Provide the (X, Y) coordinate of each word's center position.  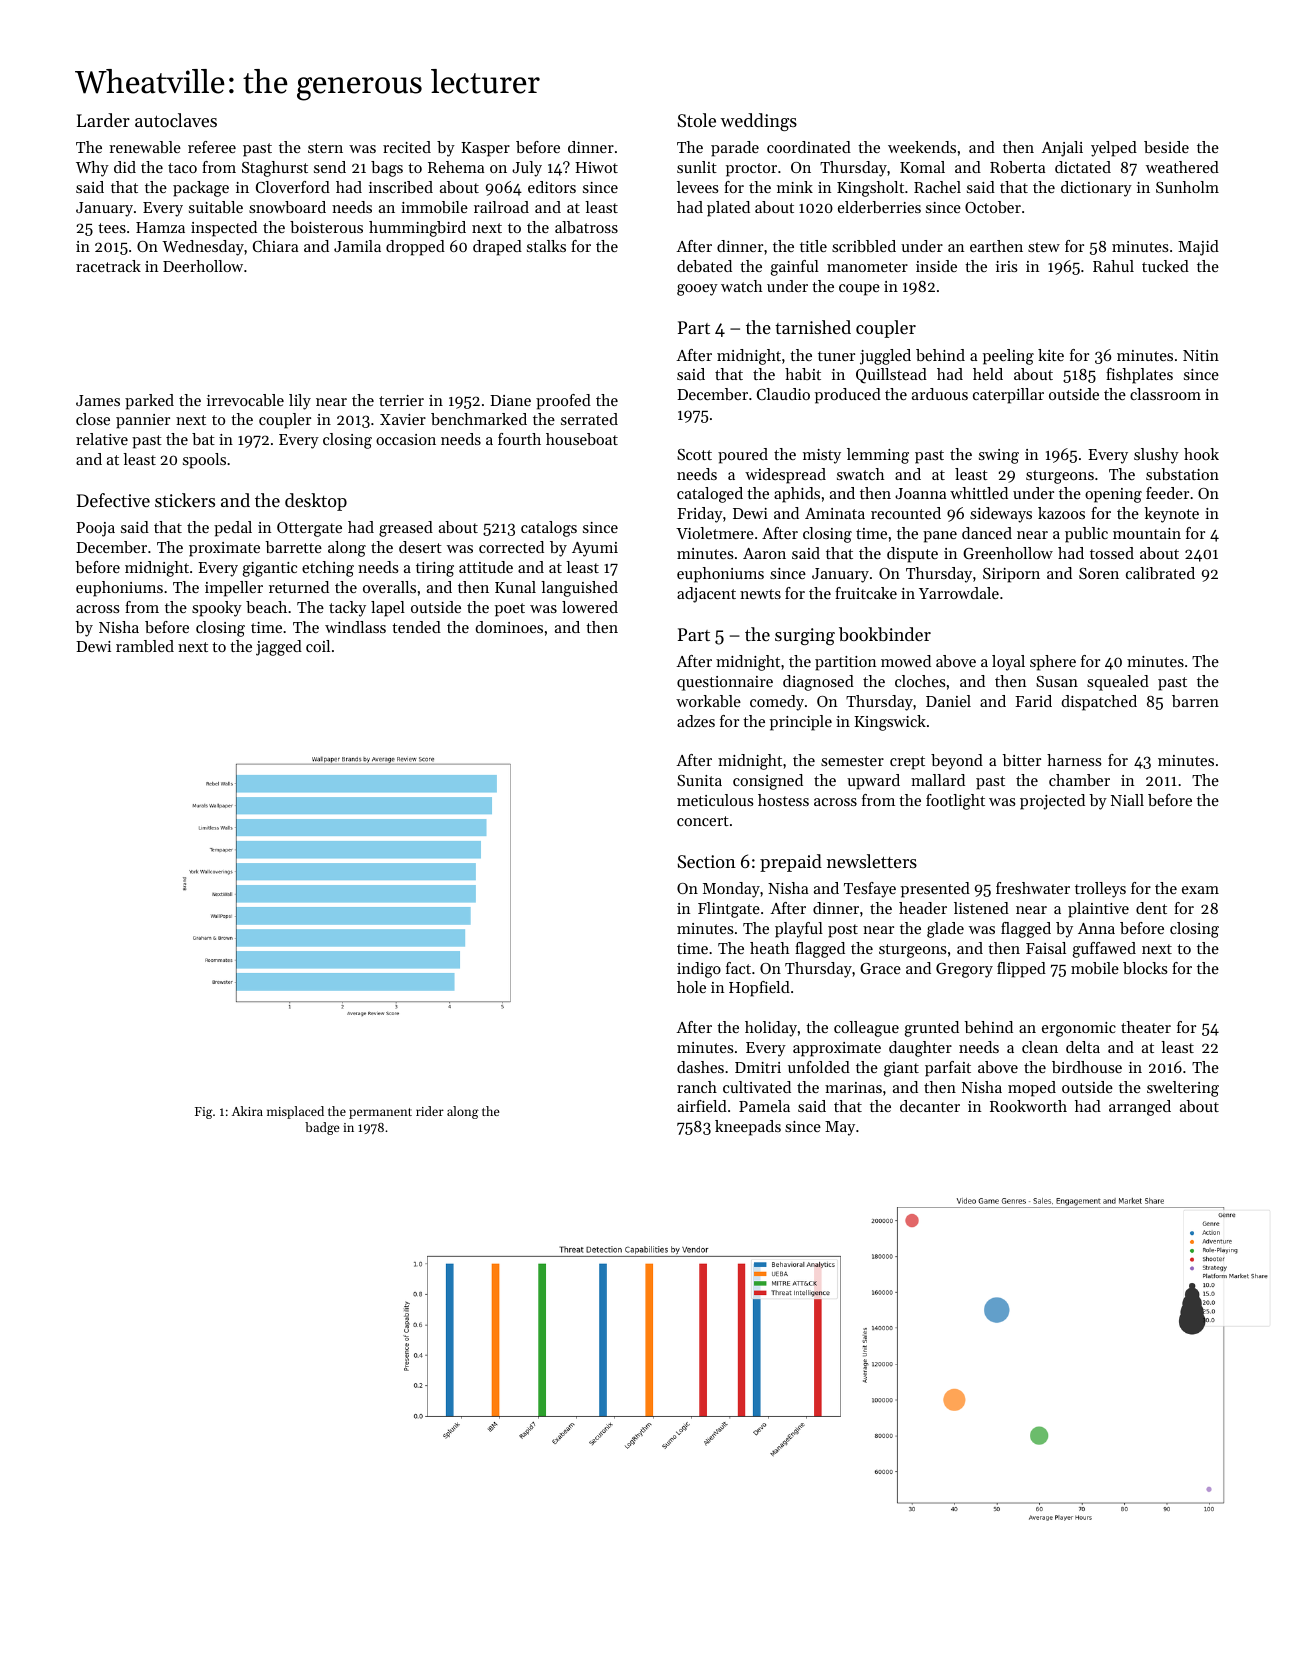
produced (848, 396)
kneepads (748, 1128)
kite (1051, 355)
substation (1182, 474)
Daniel (948, 701)
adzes (696, 721)
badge (322, 1128)
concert (703, 821)
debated (704, 266)
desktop (316, 502)
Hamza (160, 227)
